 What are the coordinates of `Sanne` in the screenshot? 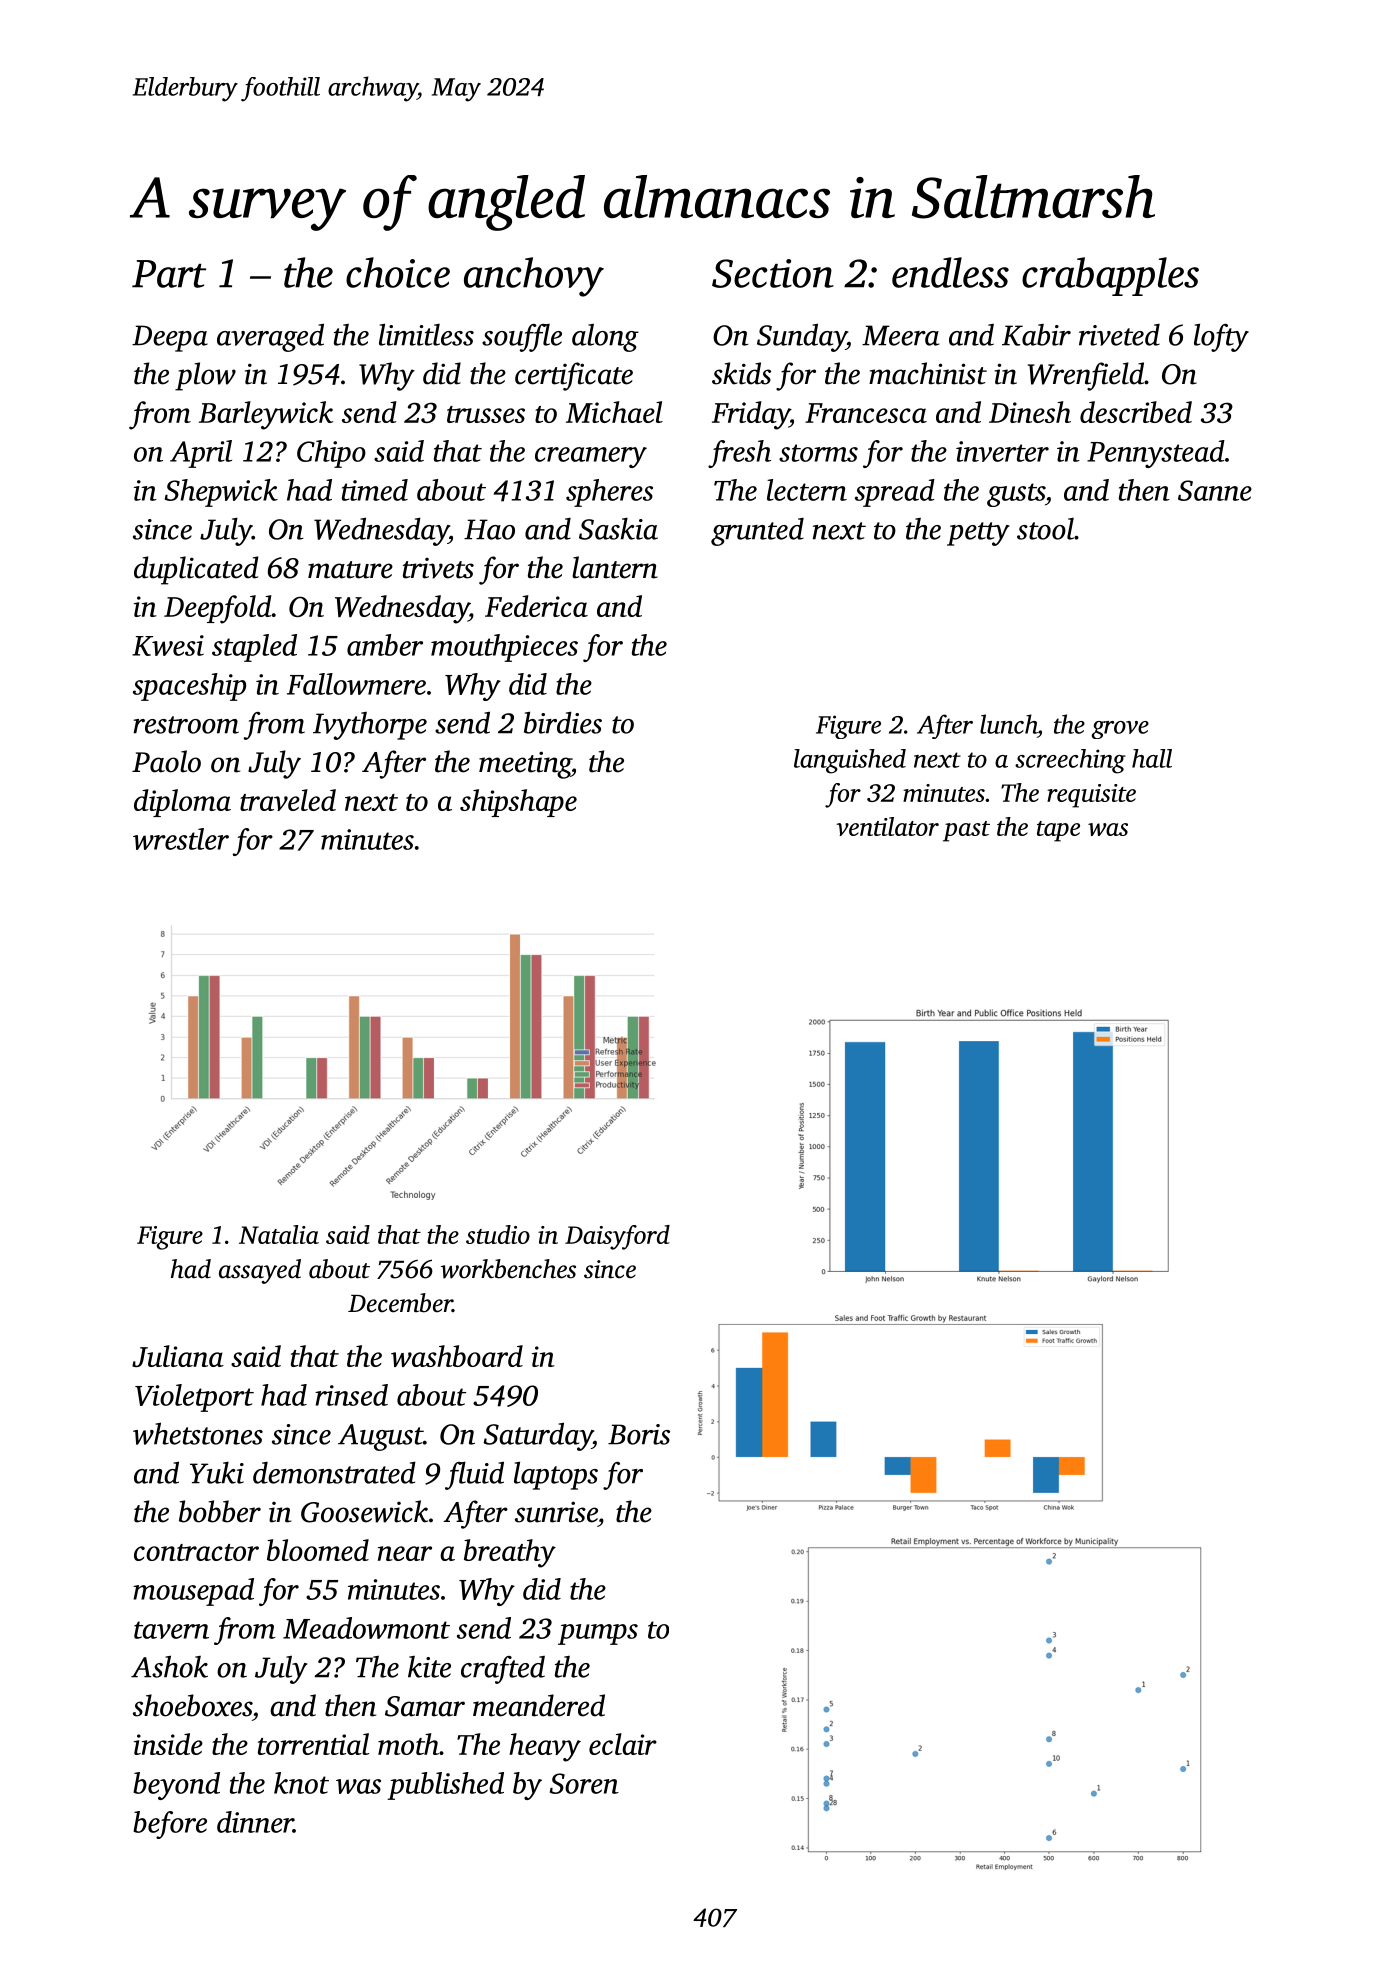 It's located at (1215, 490).
